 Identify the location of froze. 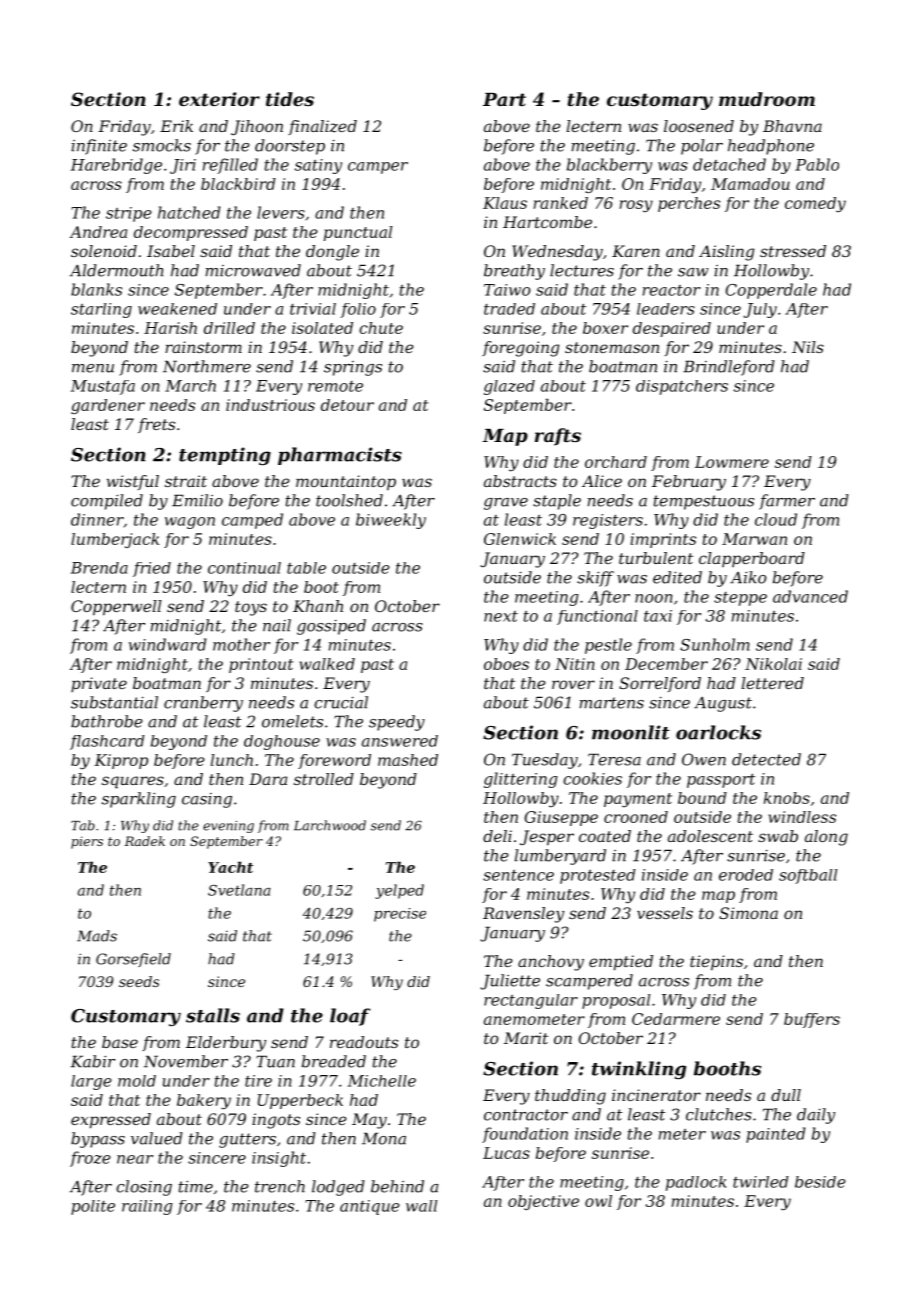
(90, 1159).
